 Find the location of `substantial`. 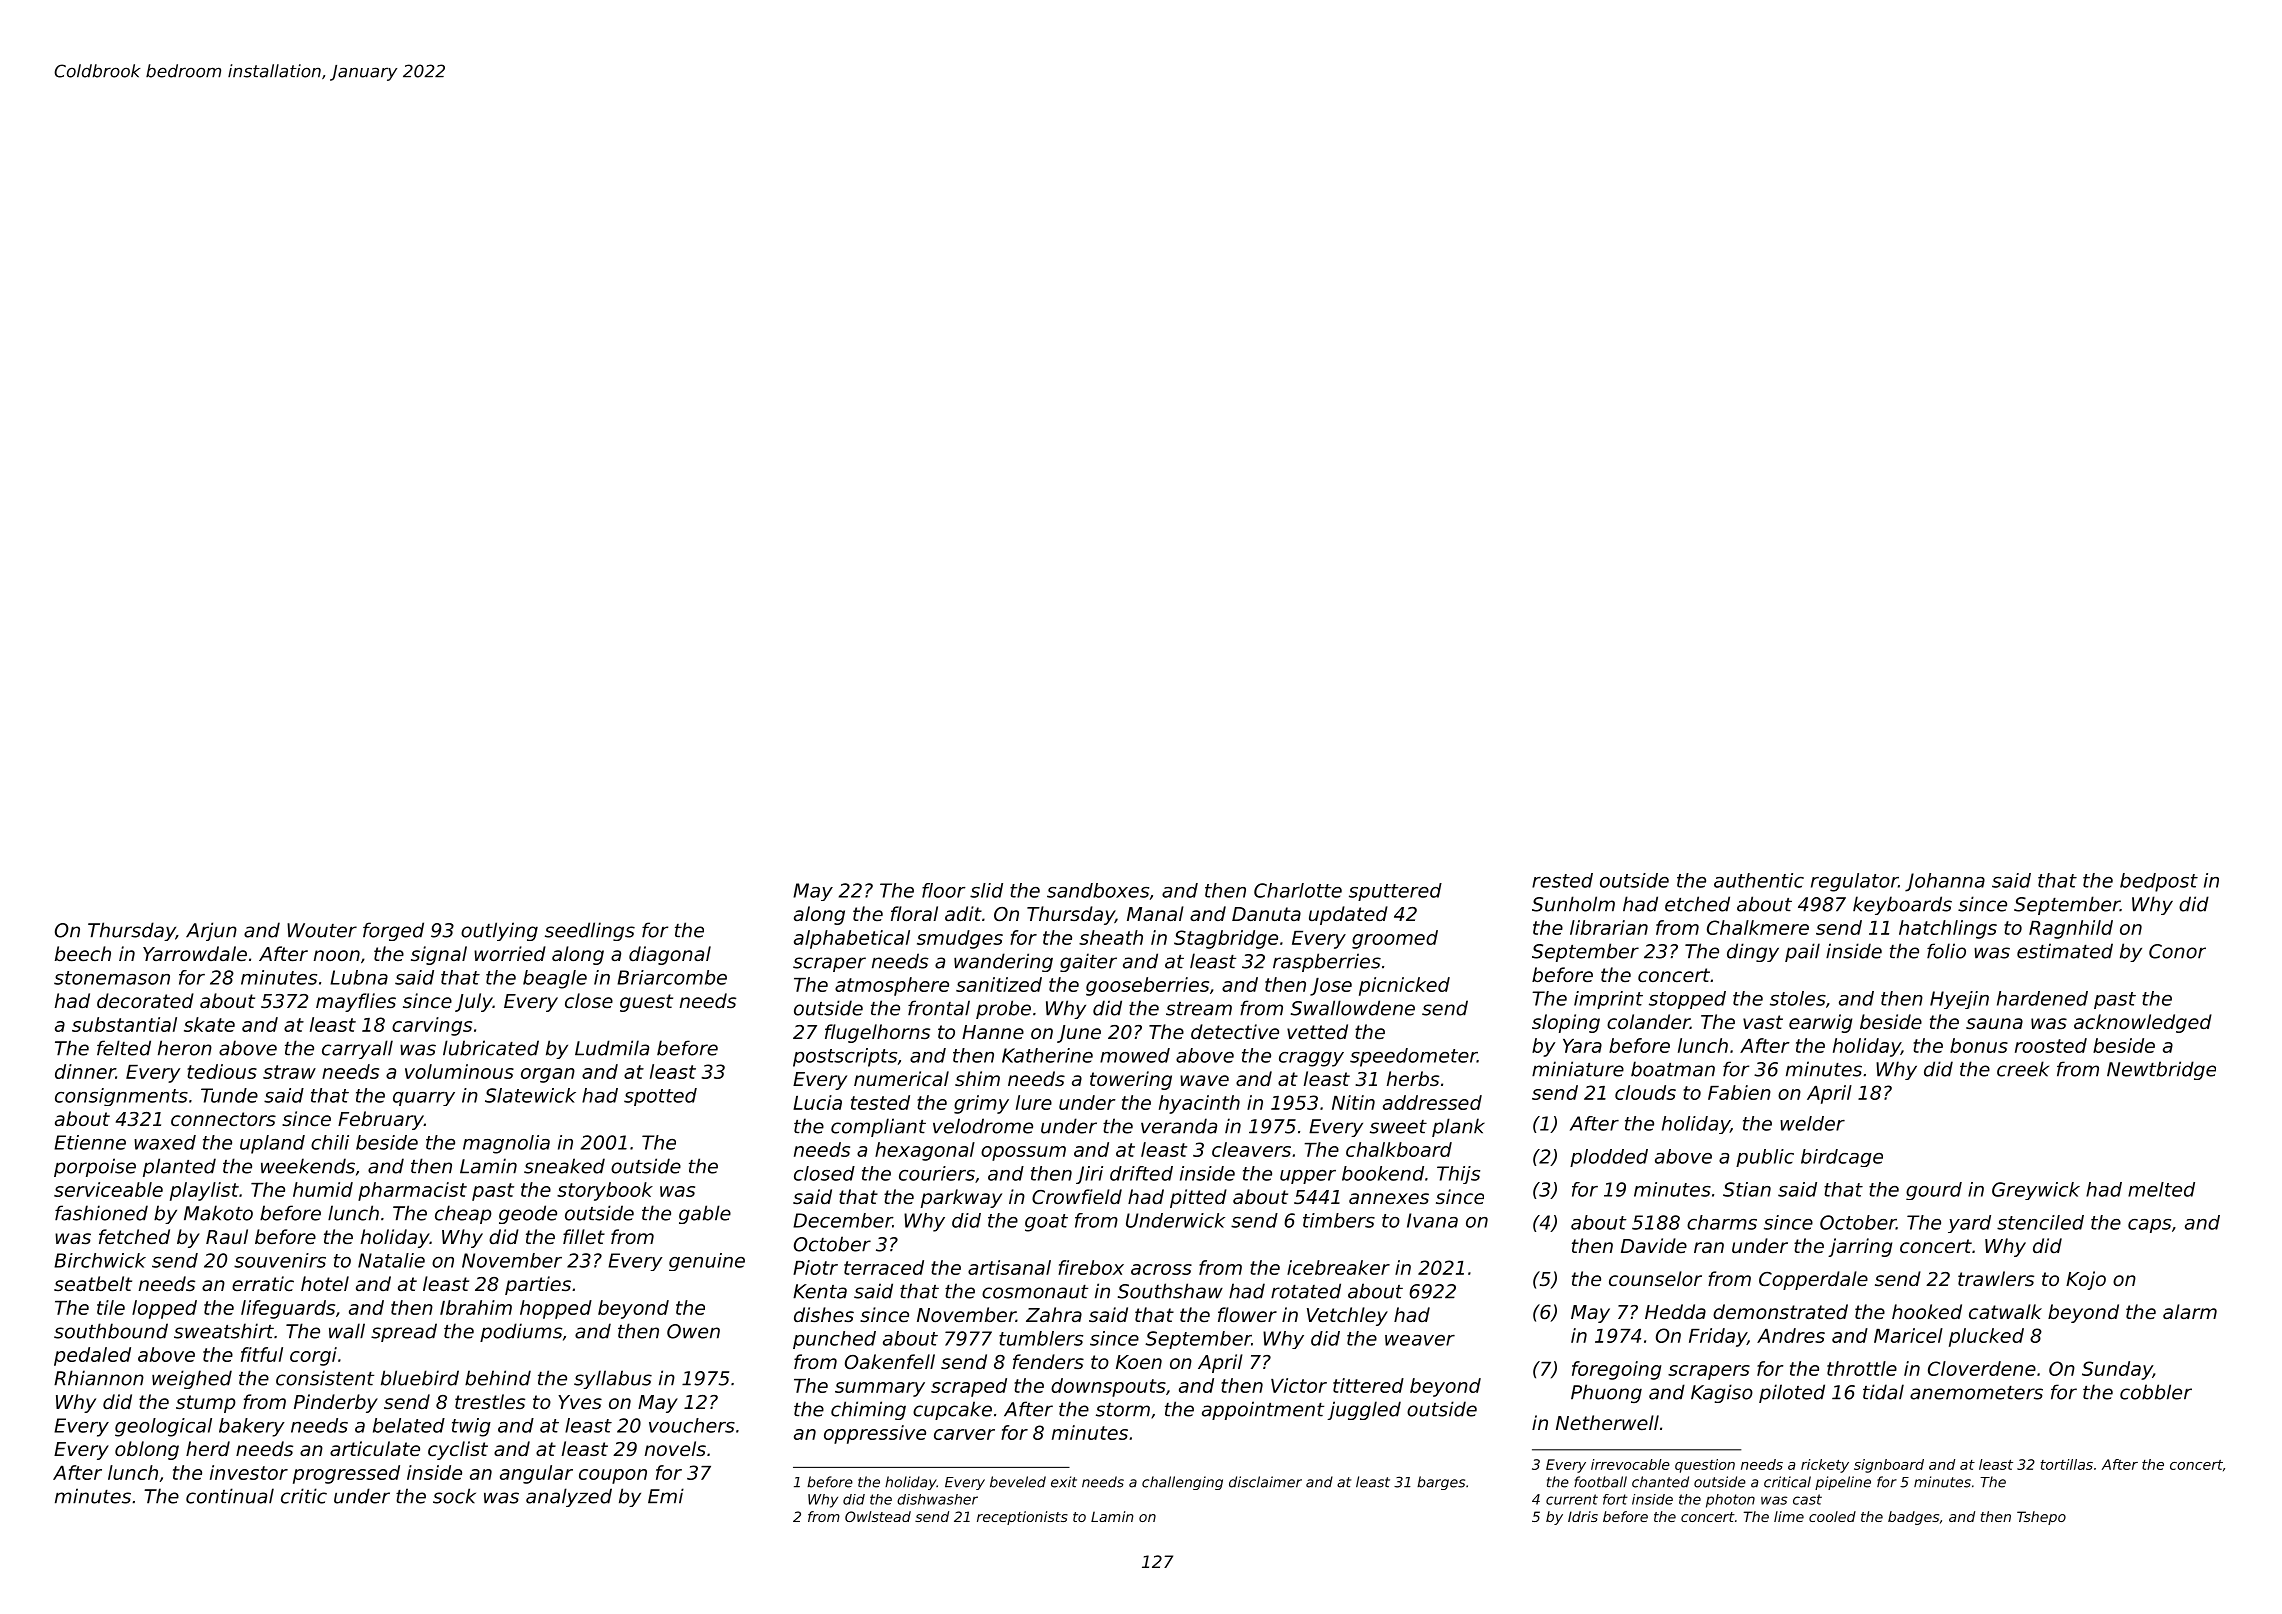

substantial is located at coordinates (124, 1024).
